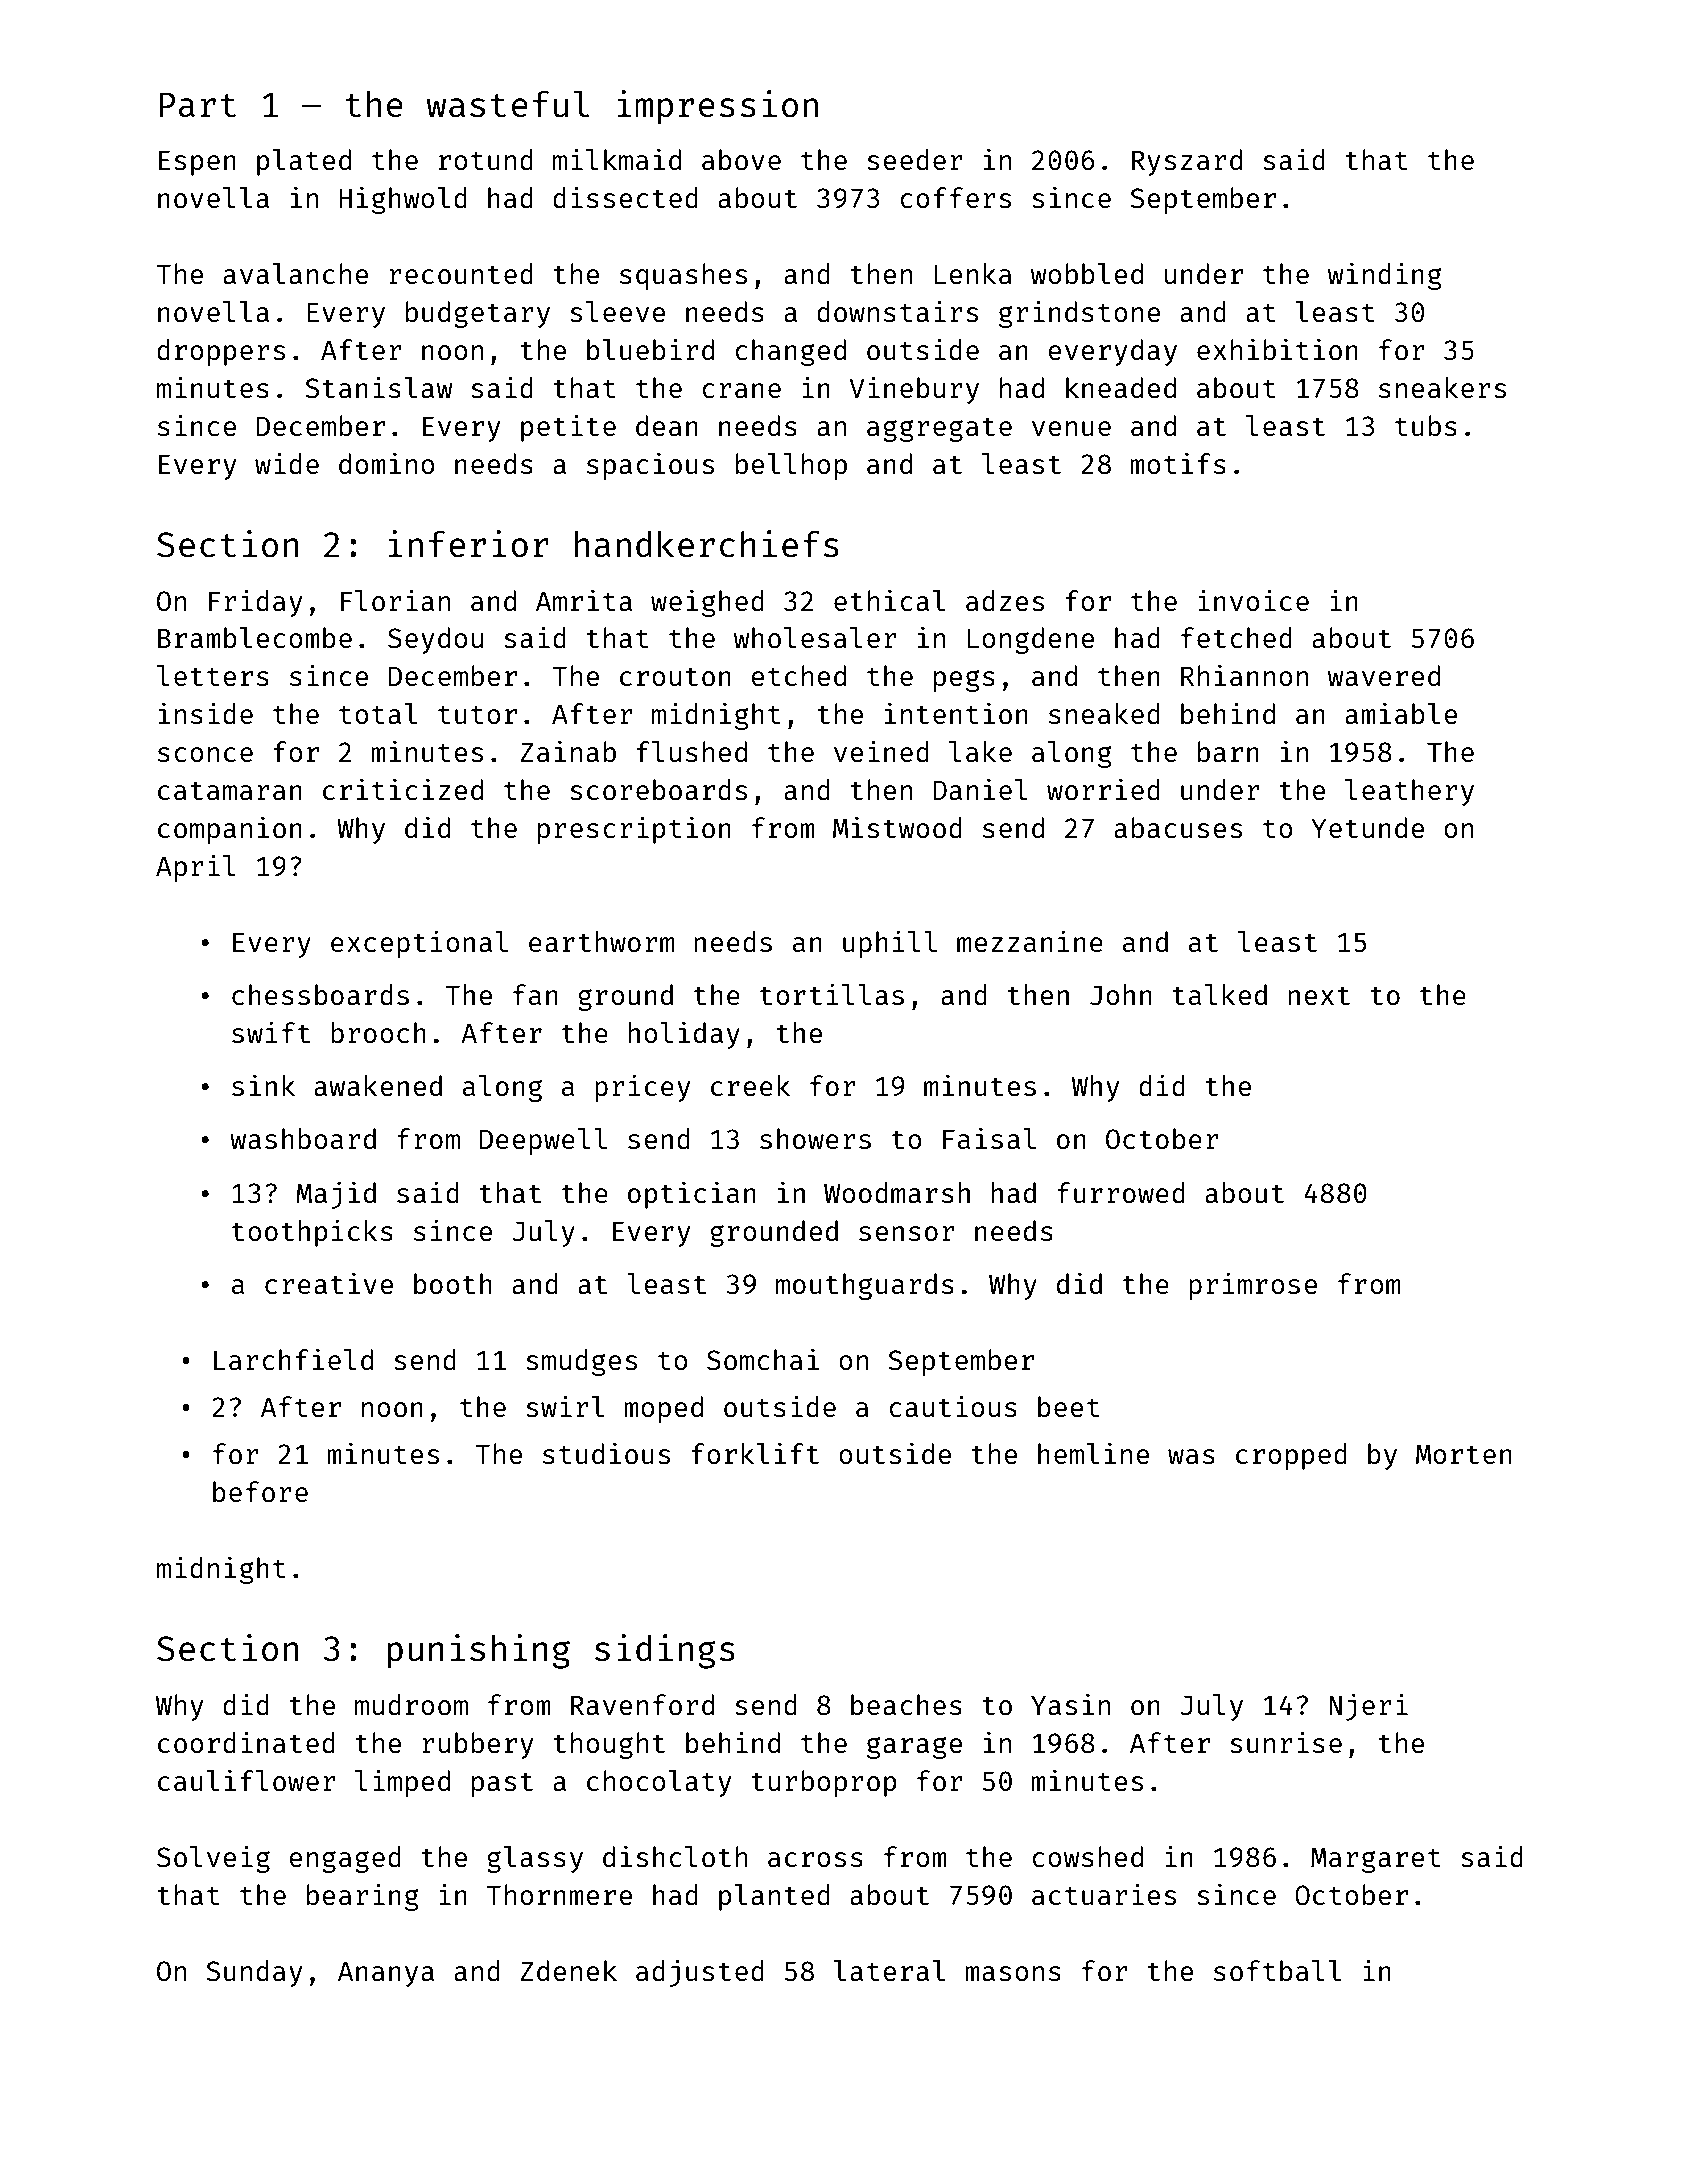  What do you see at coordinates (1187, 162) in the page?
I see `Ryszard` at bounding box center [1187, 162].
